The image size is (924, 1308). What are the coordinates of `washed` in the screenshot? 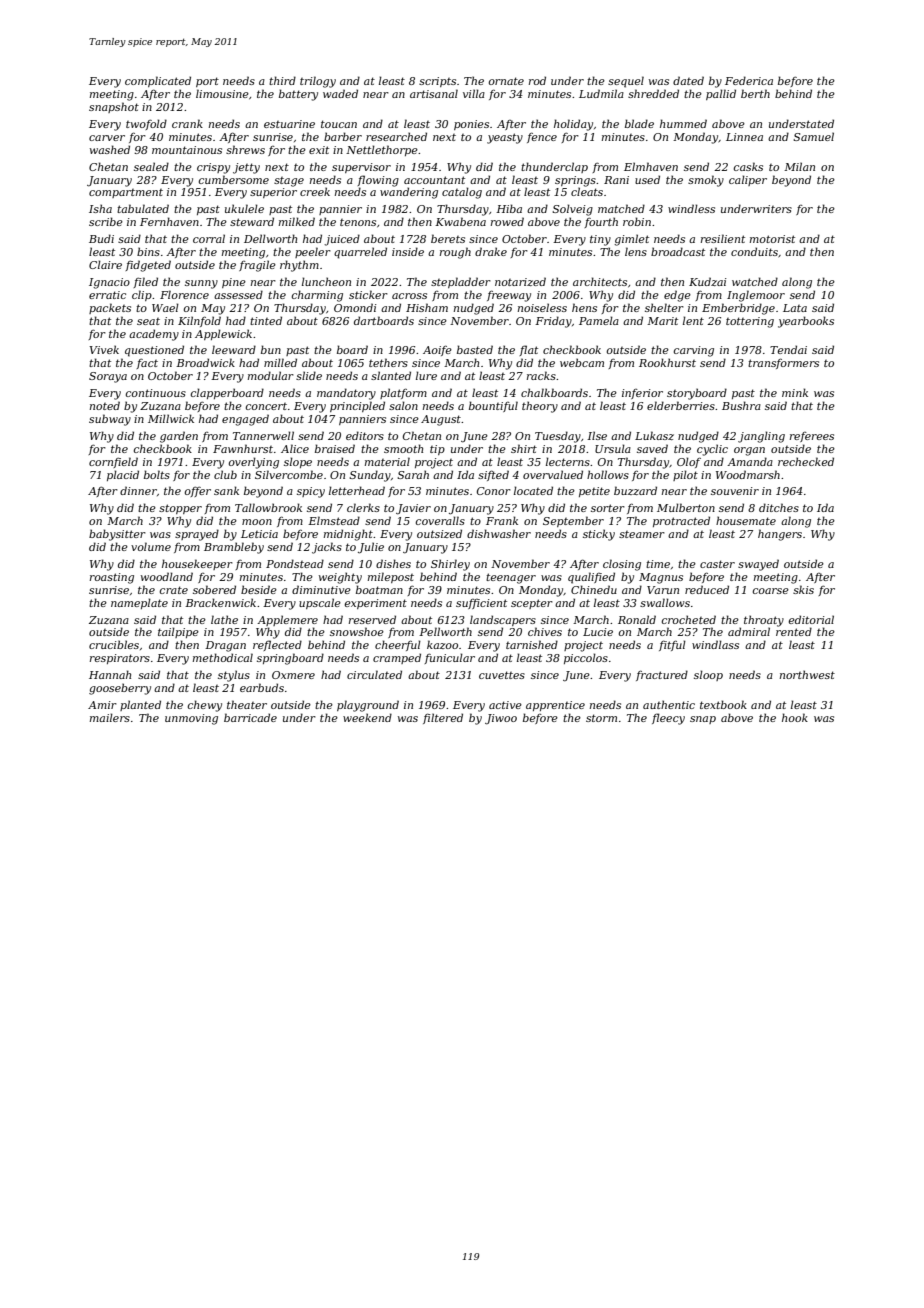 It's located at (110, 149).
